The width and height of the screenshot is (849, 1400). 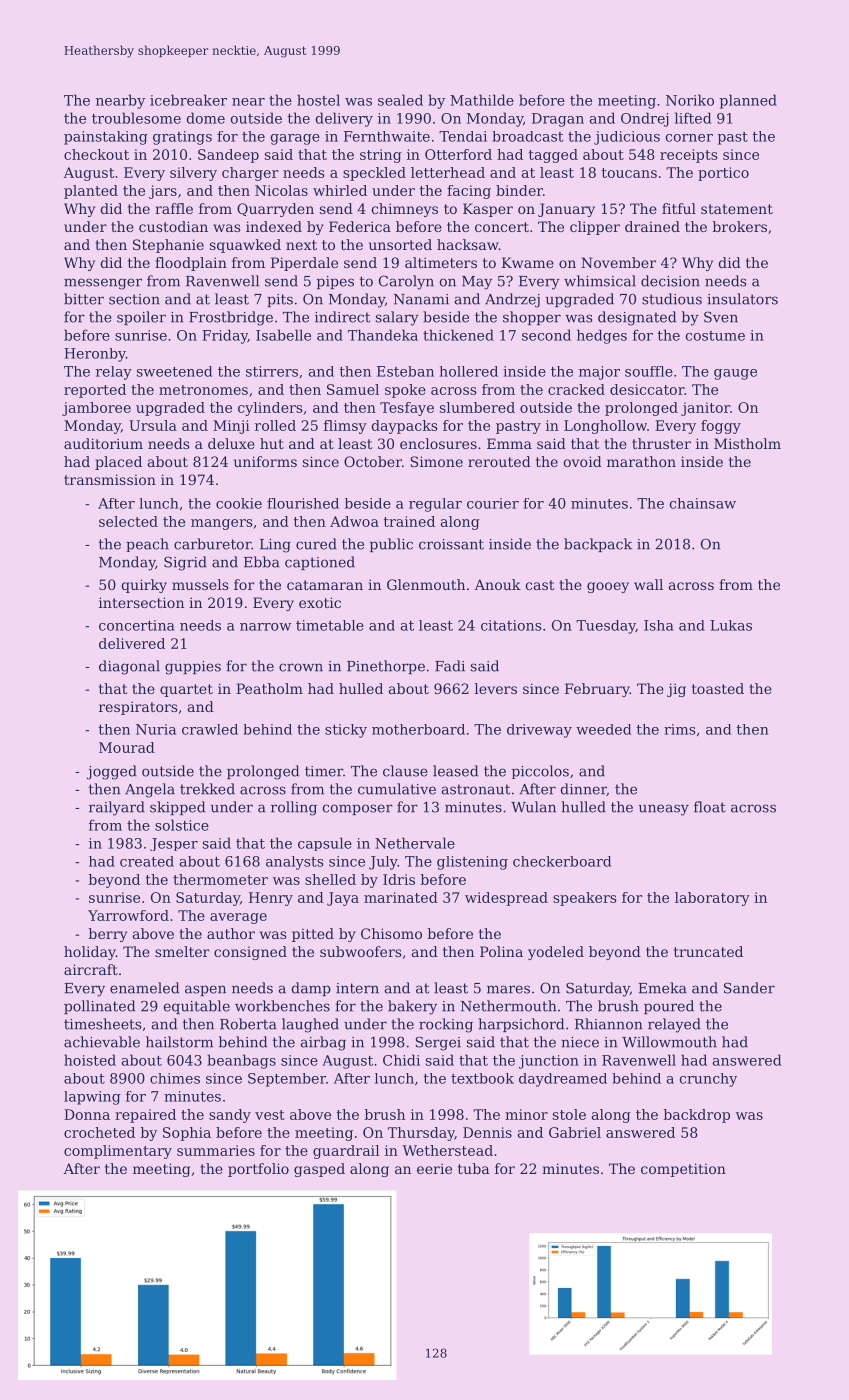 What do you see at coordinates (697, 1116) in the screenshot?
I see `backdrop` at bounding box center [697, 1116].
